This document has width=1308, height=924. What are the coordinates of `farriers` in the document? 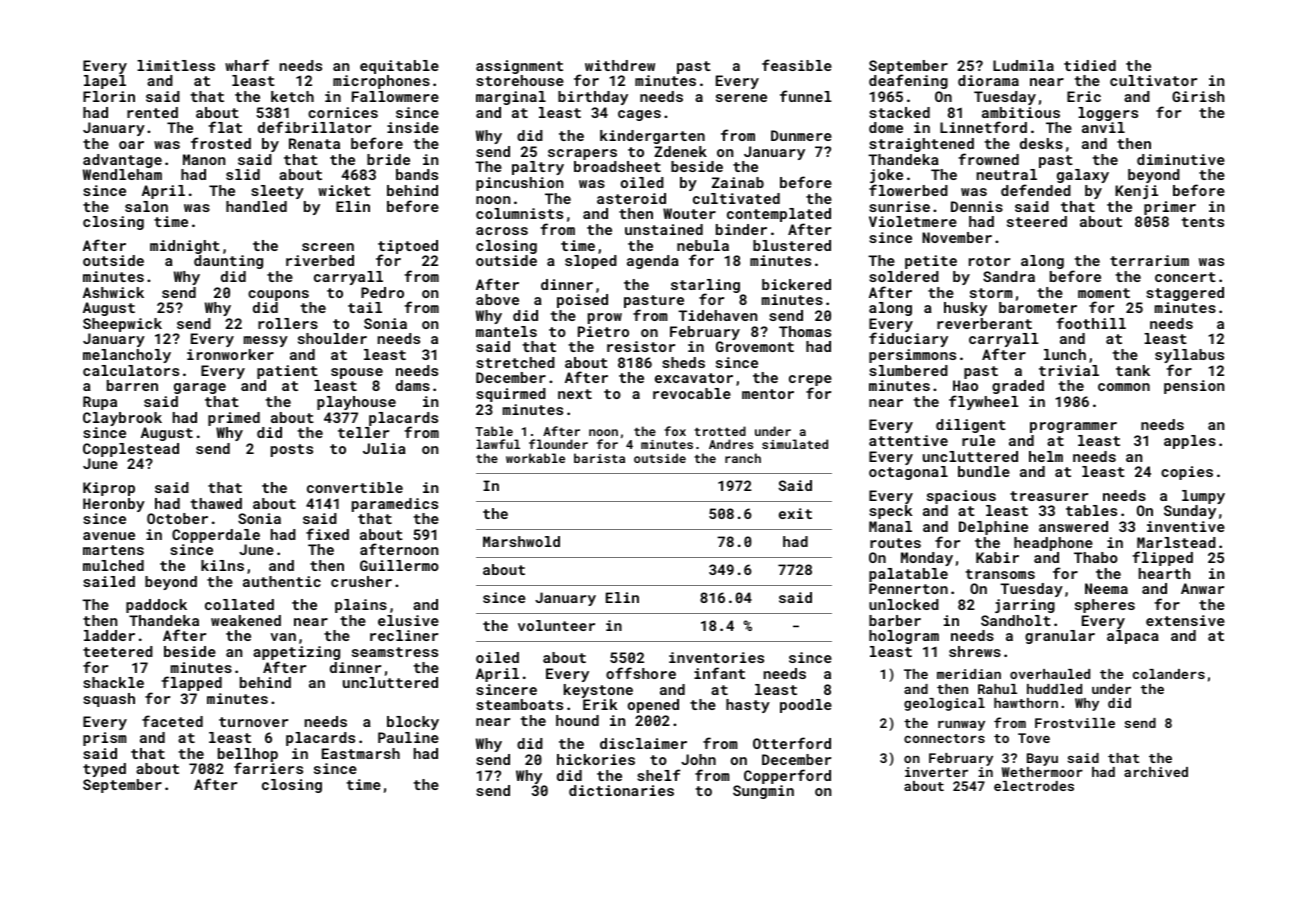 It's located at (268, 768).
